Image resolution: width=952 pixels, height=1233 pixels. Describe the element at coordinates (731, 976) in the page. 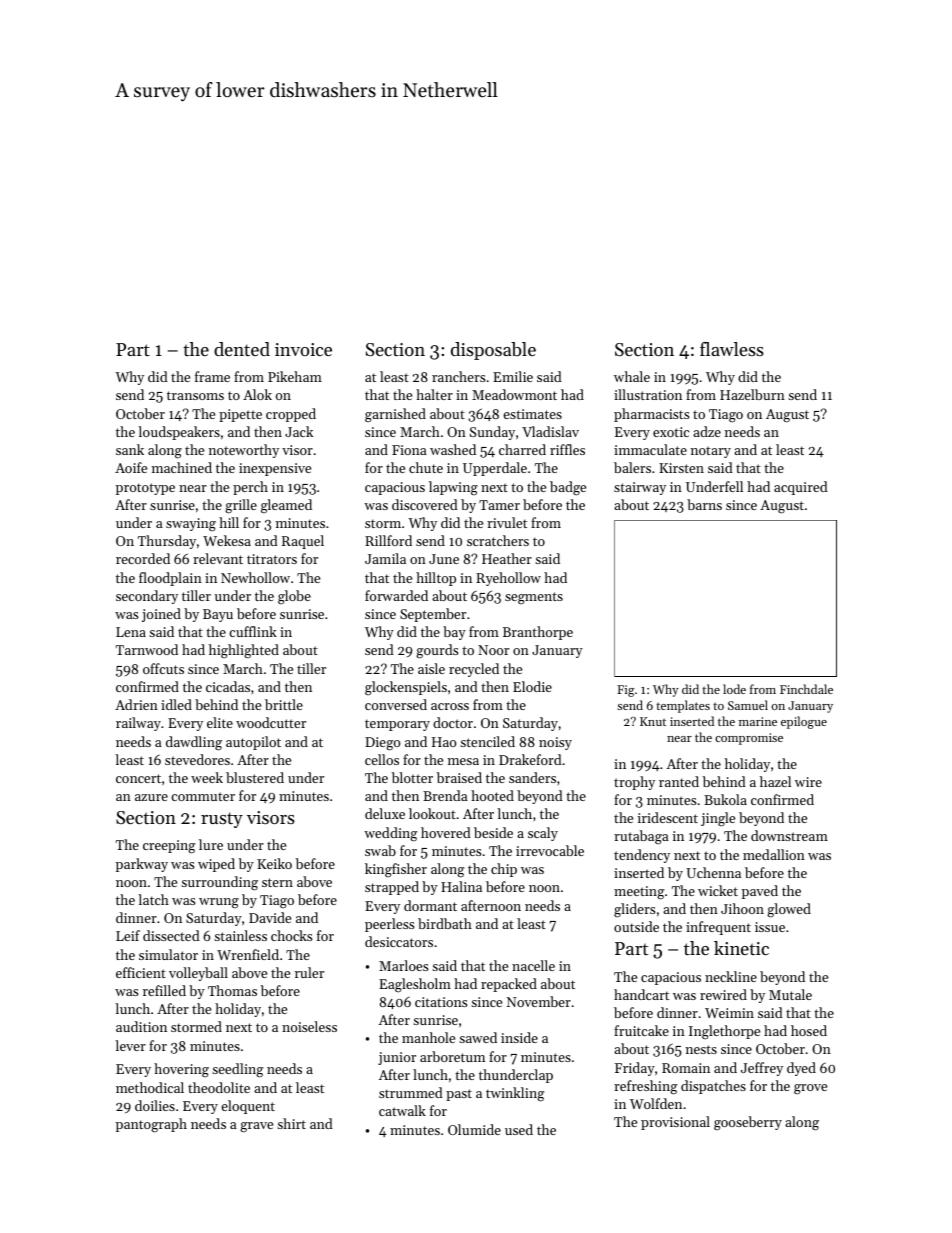

I see `neckline` at that location.
